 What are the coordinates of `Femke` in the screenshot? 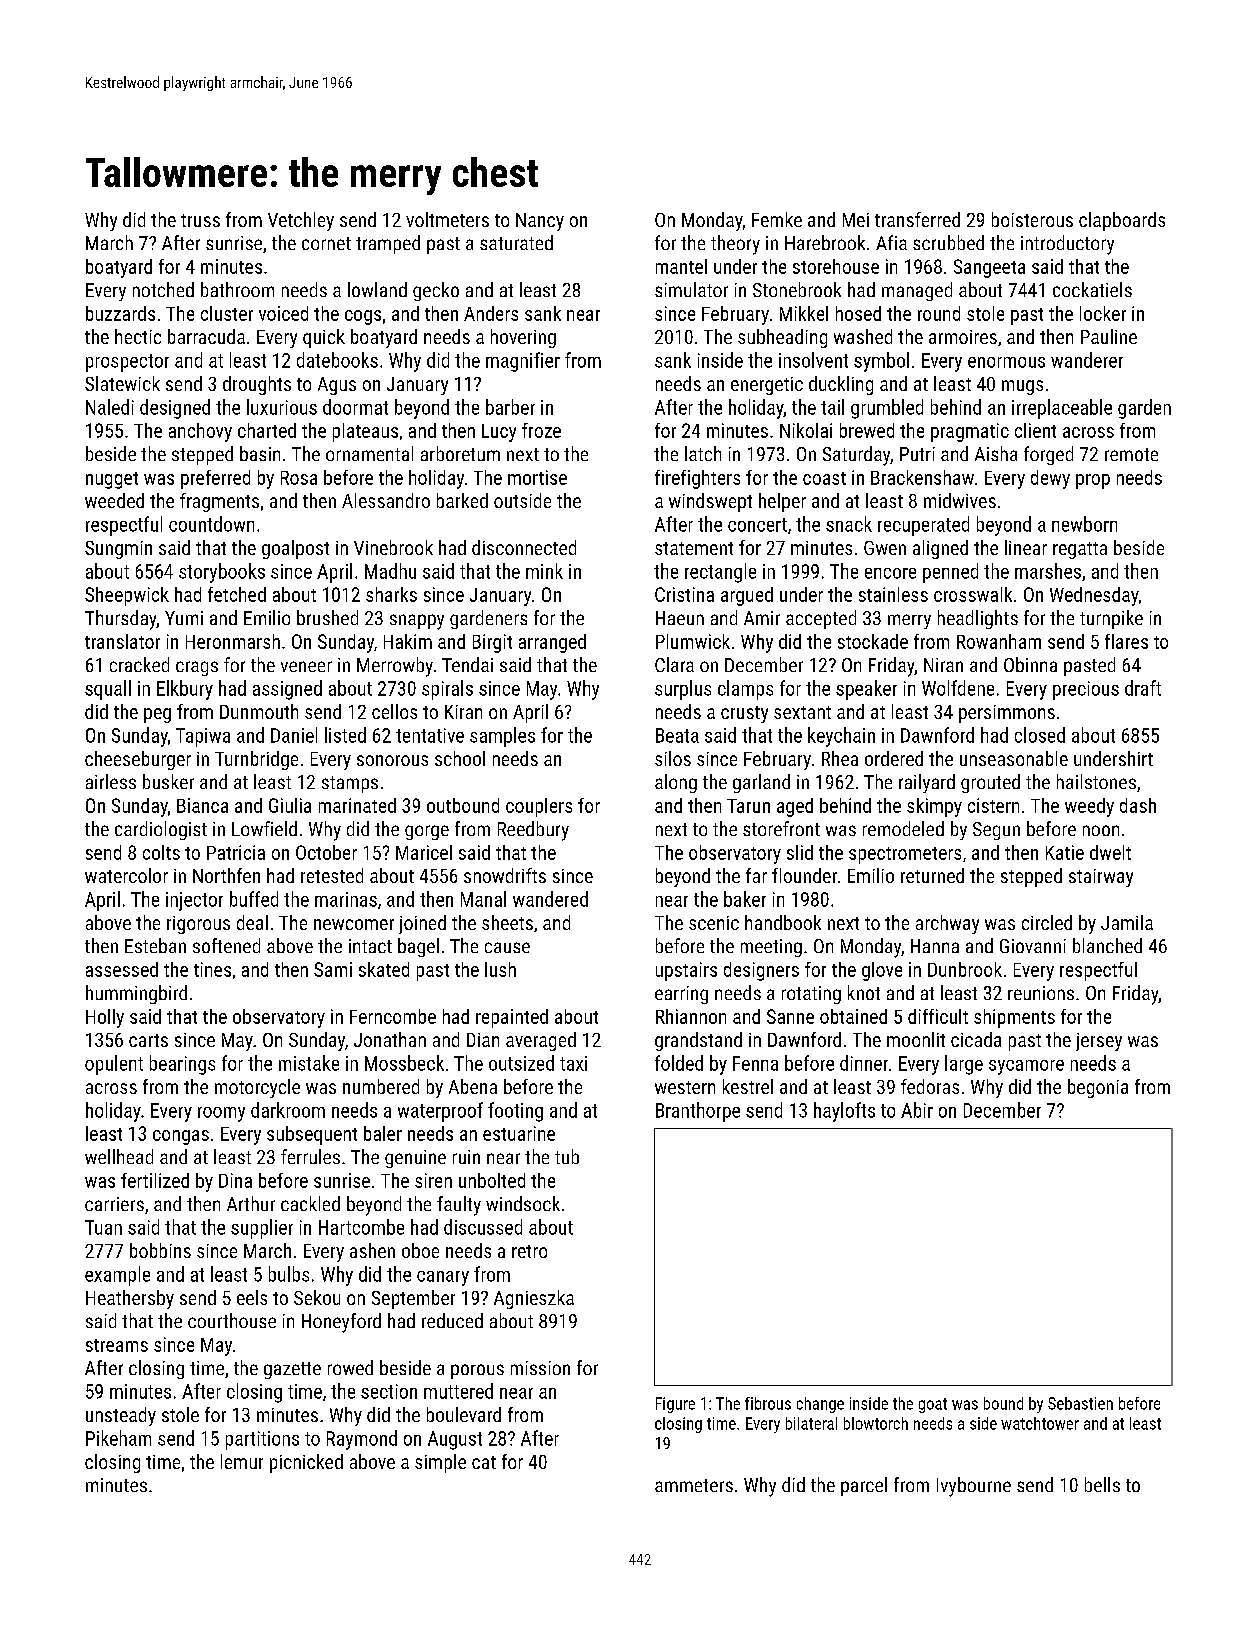 It's located at (777, 219).
